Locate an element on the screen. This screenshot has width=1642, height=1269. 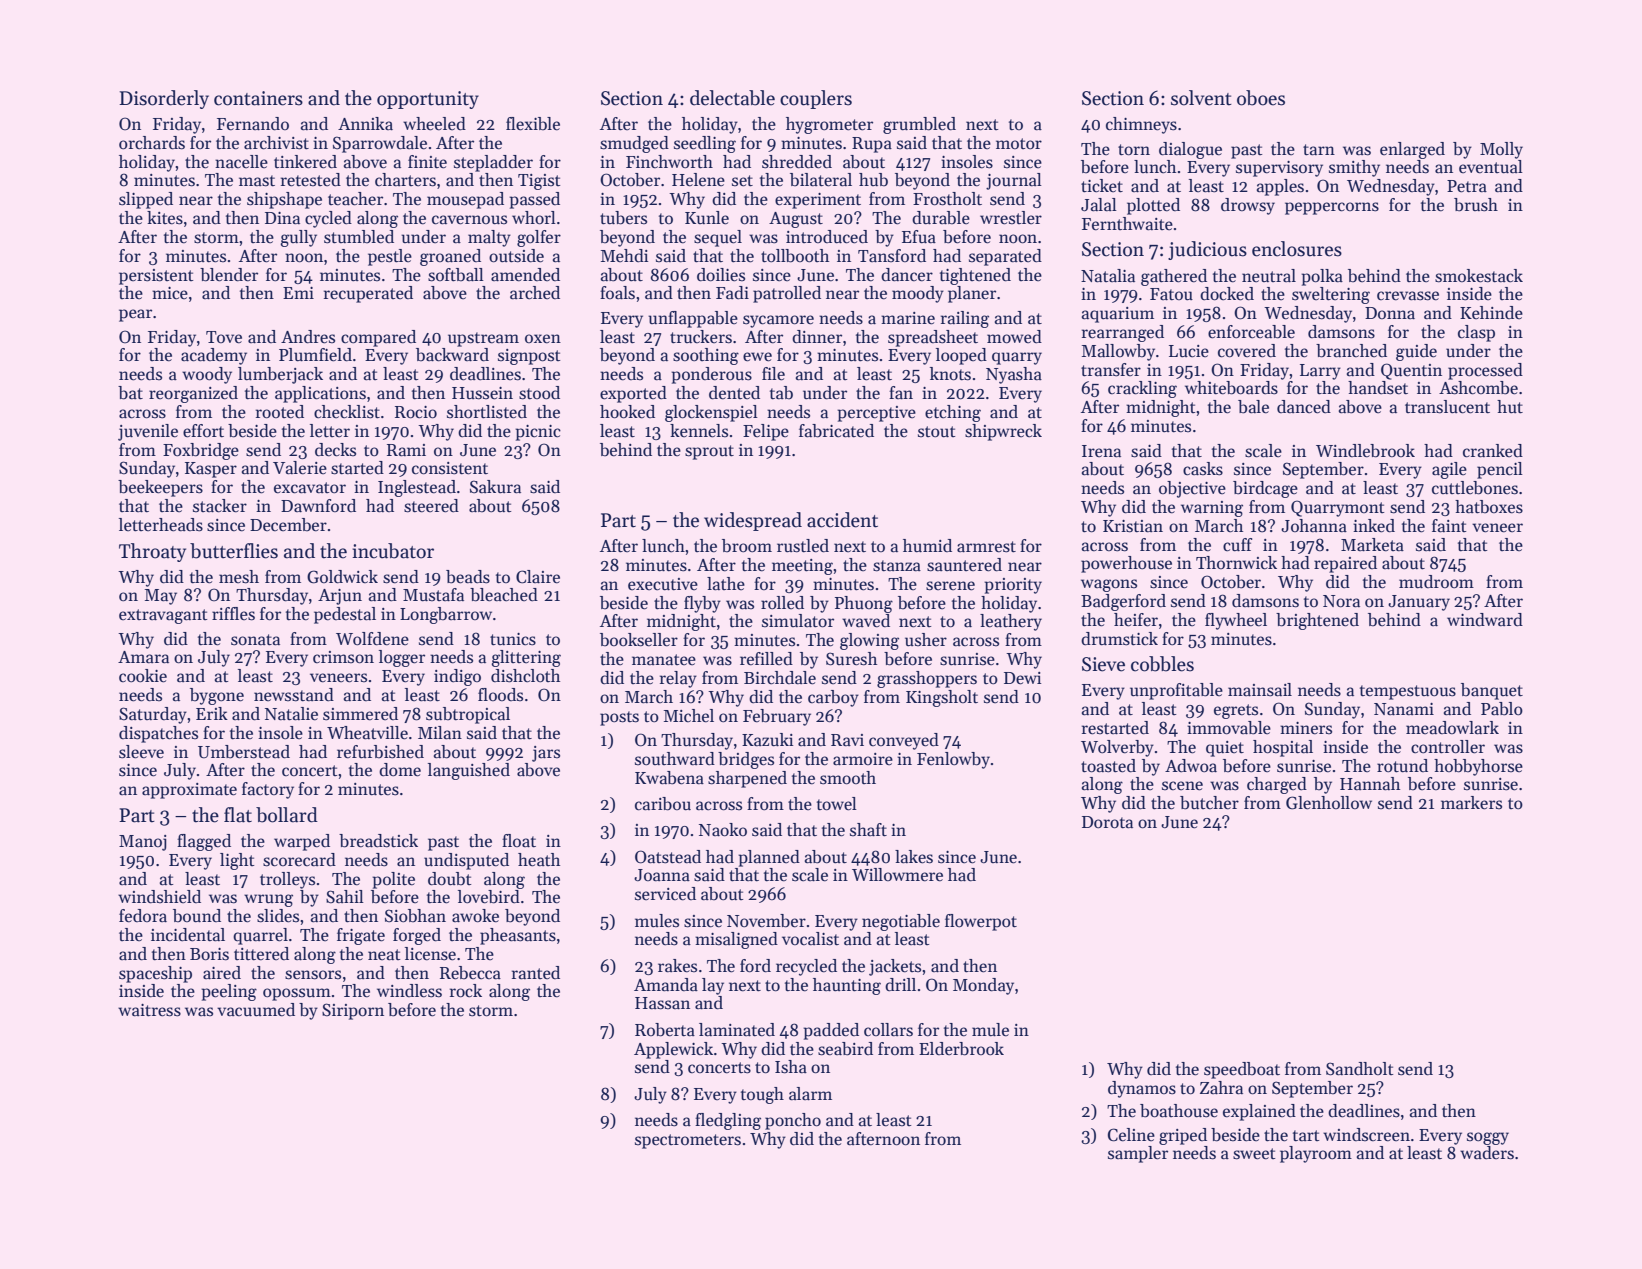
nacelle is located at coordinates (241, 162).
